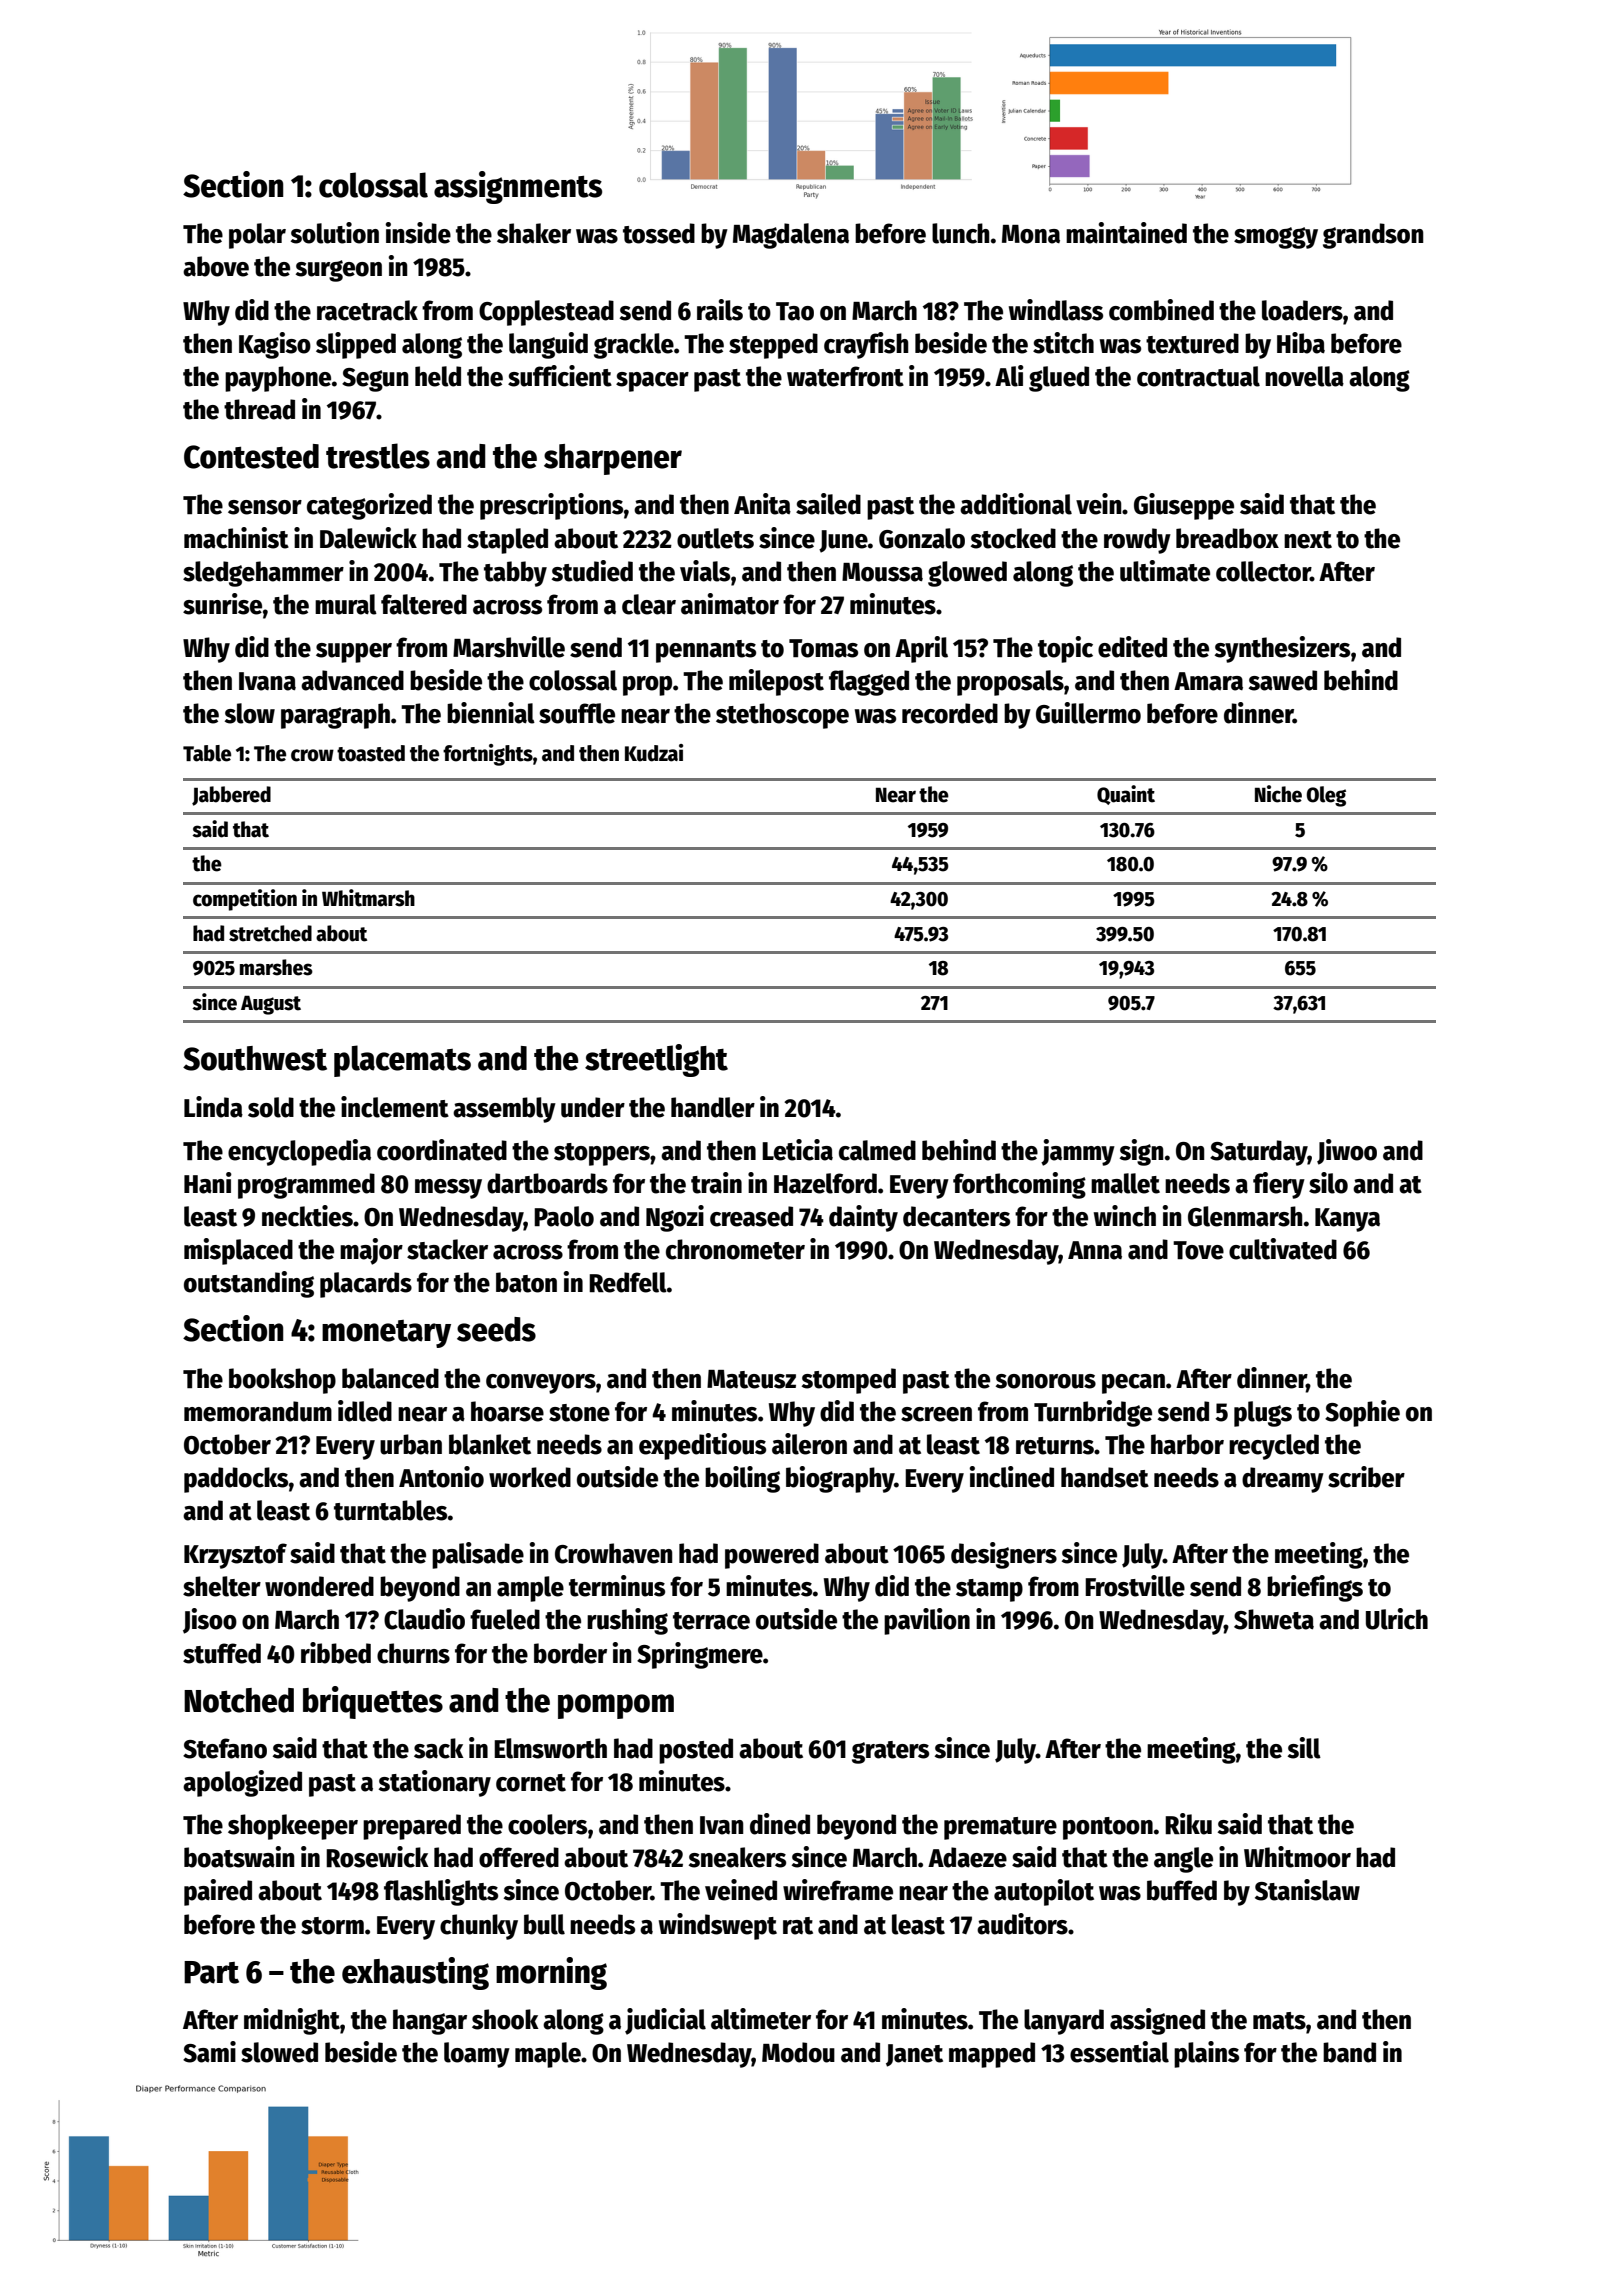 This screenshot has width=1620, height=2292. Describe the element at coordinates (577, 713) in the screenshot. I see `souffle` at that location.
